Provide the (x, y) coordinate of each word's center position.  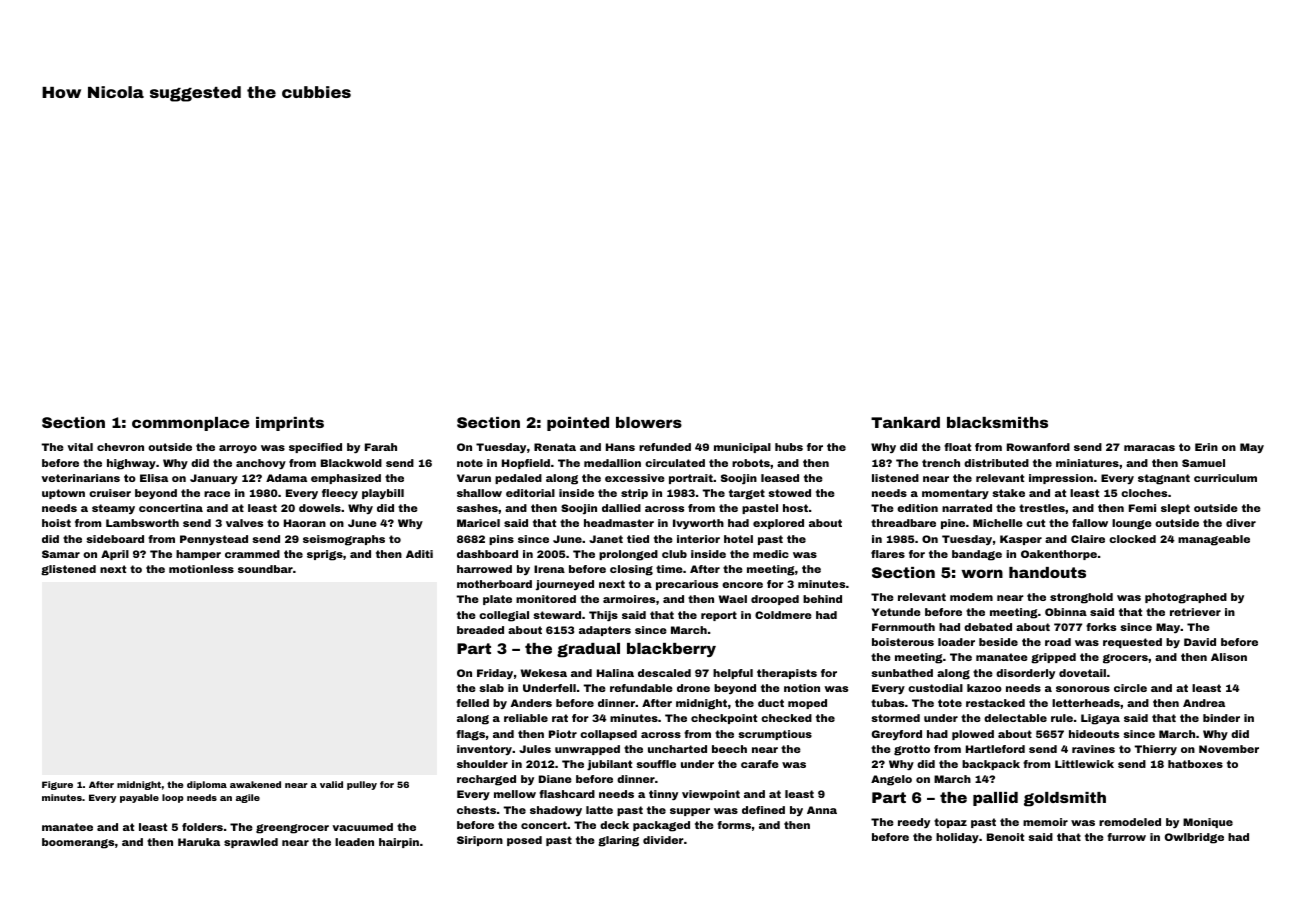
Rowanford (1038, 447)
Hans (620, 447)
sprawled (251, 843)
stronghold (1081, 598)
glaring (618, 841)
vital (80, 447)
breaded (480, 630)
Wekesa (544, 673)
